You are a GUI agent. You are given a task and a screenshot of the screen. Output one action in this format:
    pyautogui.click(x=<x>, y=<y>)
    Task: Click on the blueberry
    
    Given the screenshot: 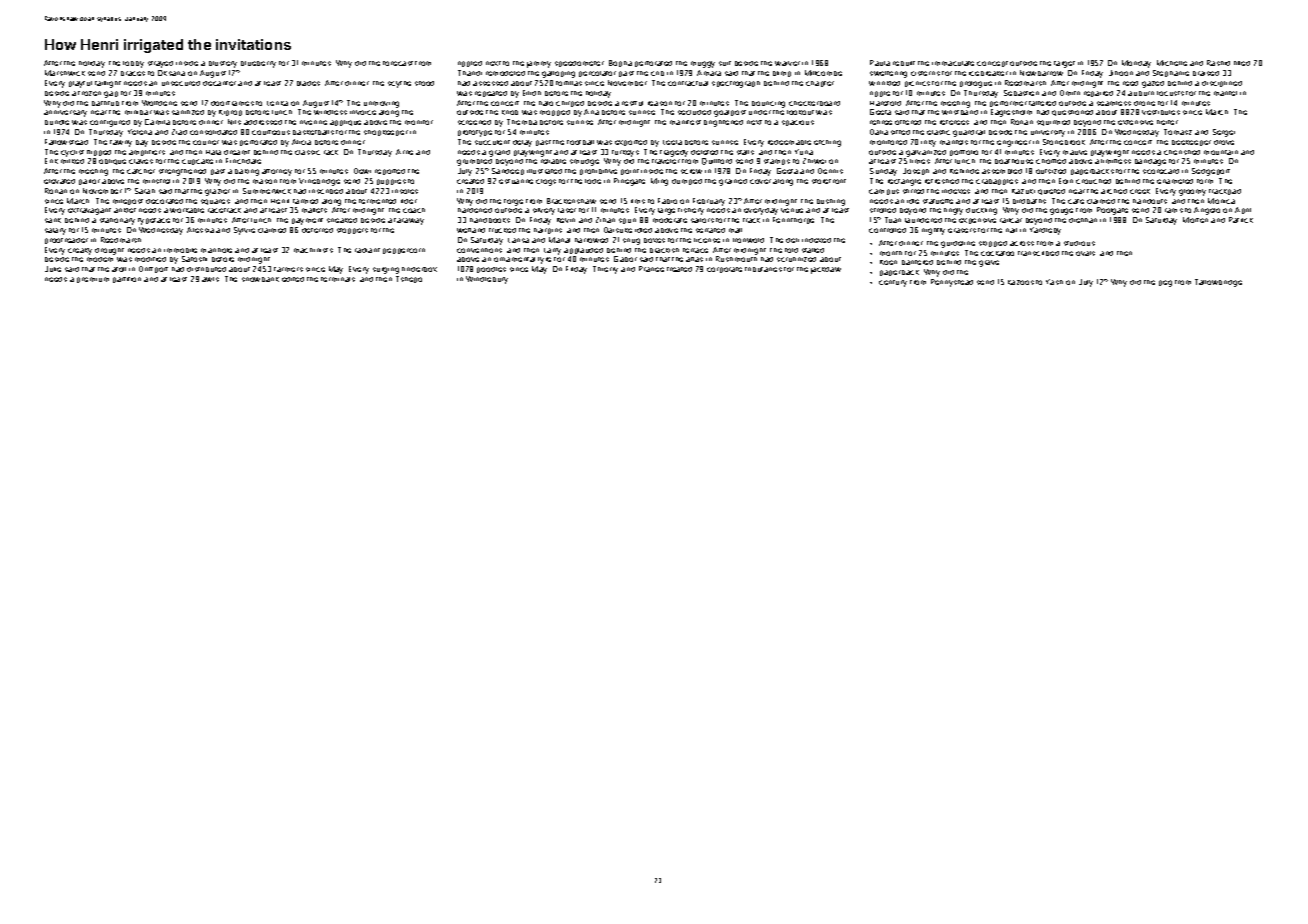 What is the action you would take?
    pyautogui.click(x=258, y=64)
